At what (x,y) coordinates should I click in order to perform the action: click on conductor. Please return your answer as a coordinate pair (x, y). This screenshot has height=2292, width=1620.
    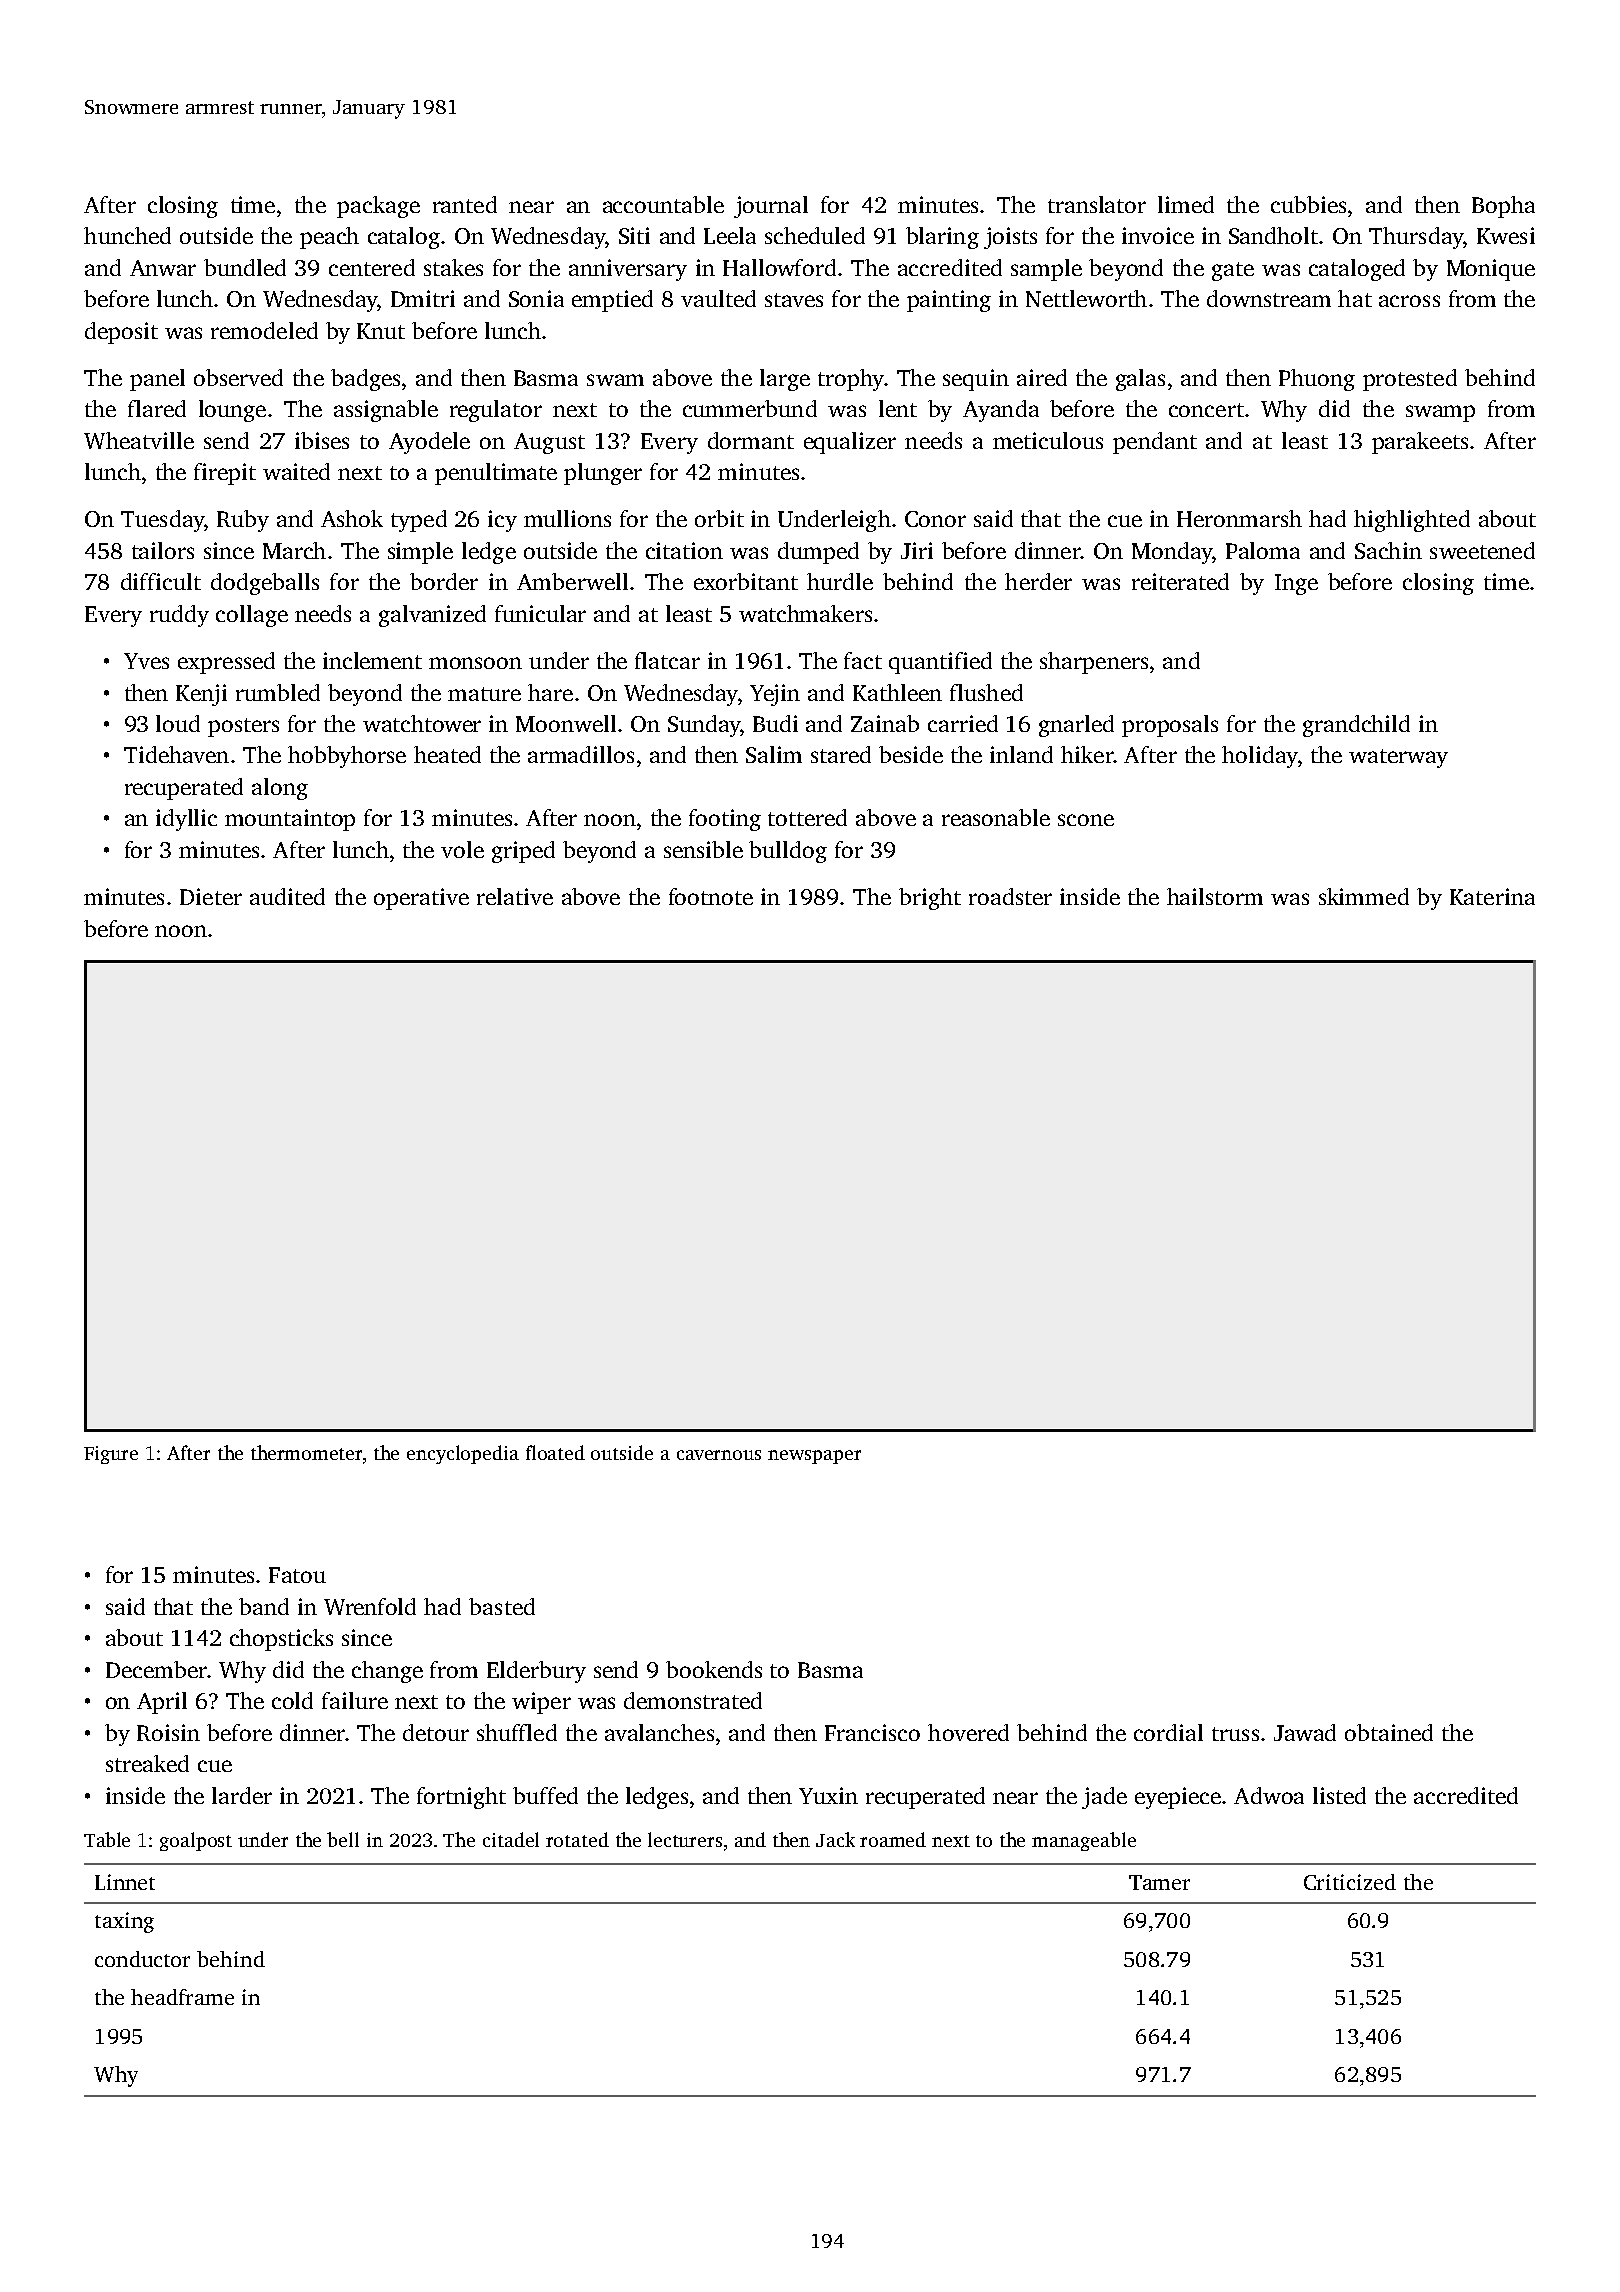
    Looking at the image, I should click on (142, 1959).
